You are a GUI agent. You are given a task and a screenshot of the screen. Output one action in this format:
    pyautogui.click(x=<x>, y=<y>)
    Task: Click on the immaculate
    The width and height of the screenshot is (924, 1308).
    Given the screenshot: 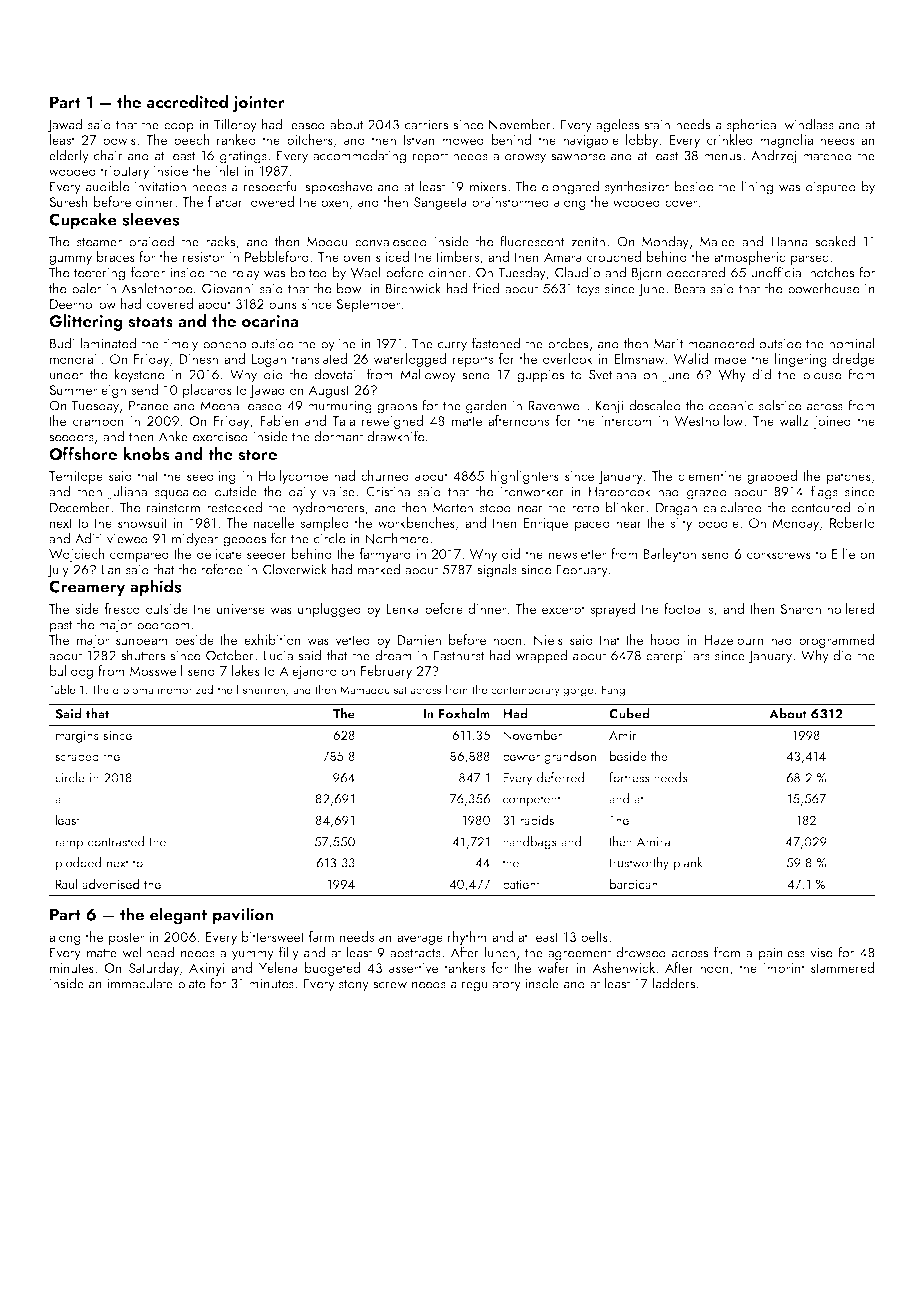 What is the action you would take?
    pyautogui.click(x=140, y=983)
